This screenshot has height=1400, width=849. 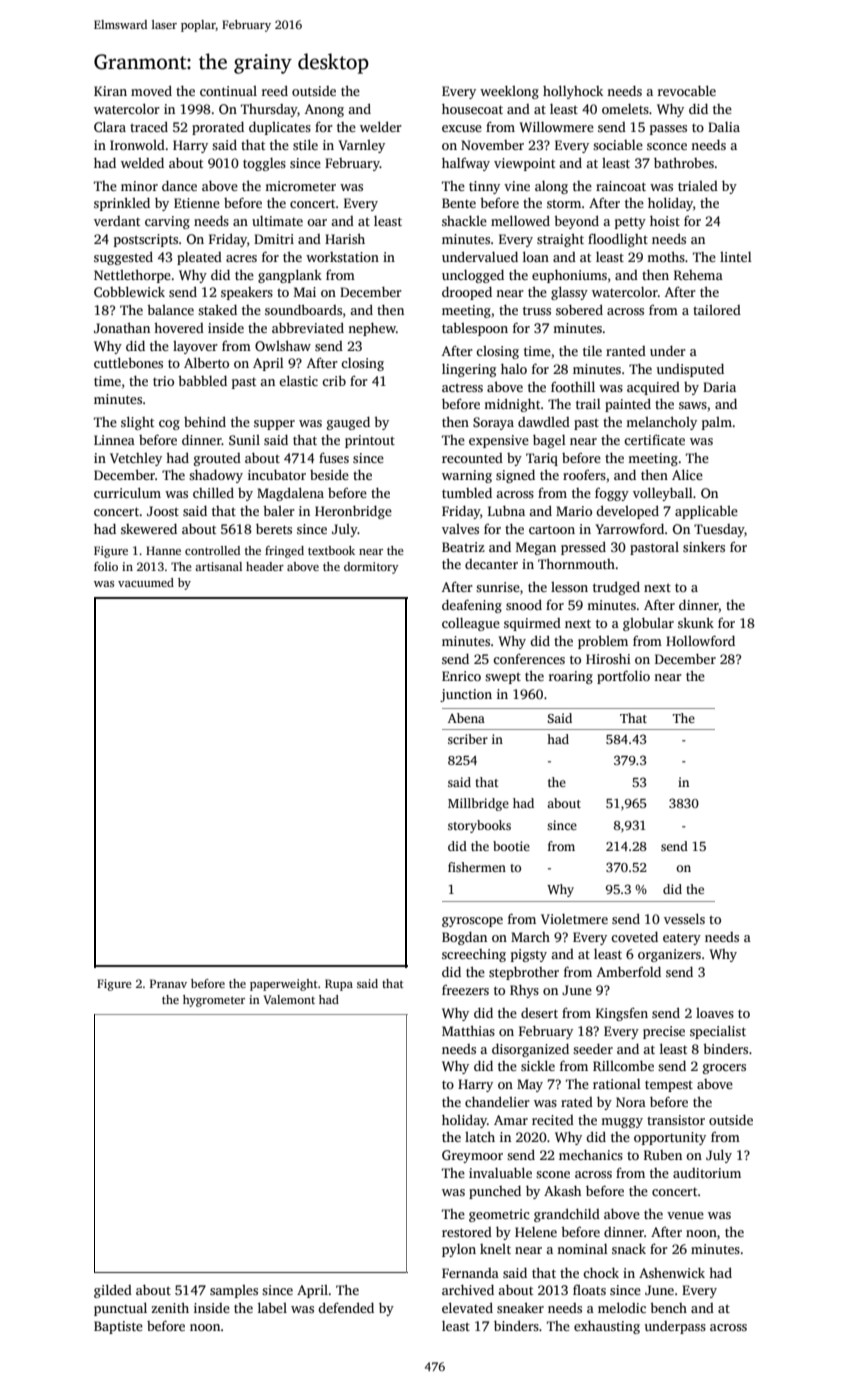 What do you see at coordinates (478, 804) in the screenshot?
I see `Millbridge` at bounding box center [478, 804].
